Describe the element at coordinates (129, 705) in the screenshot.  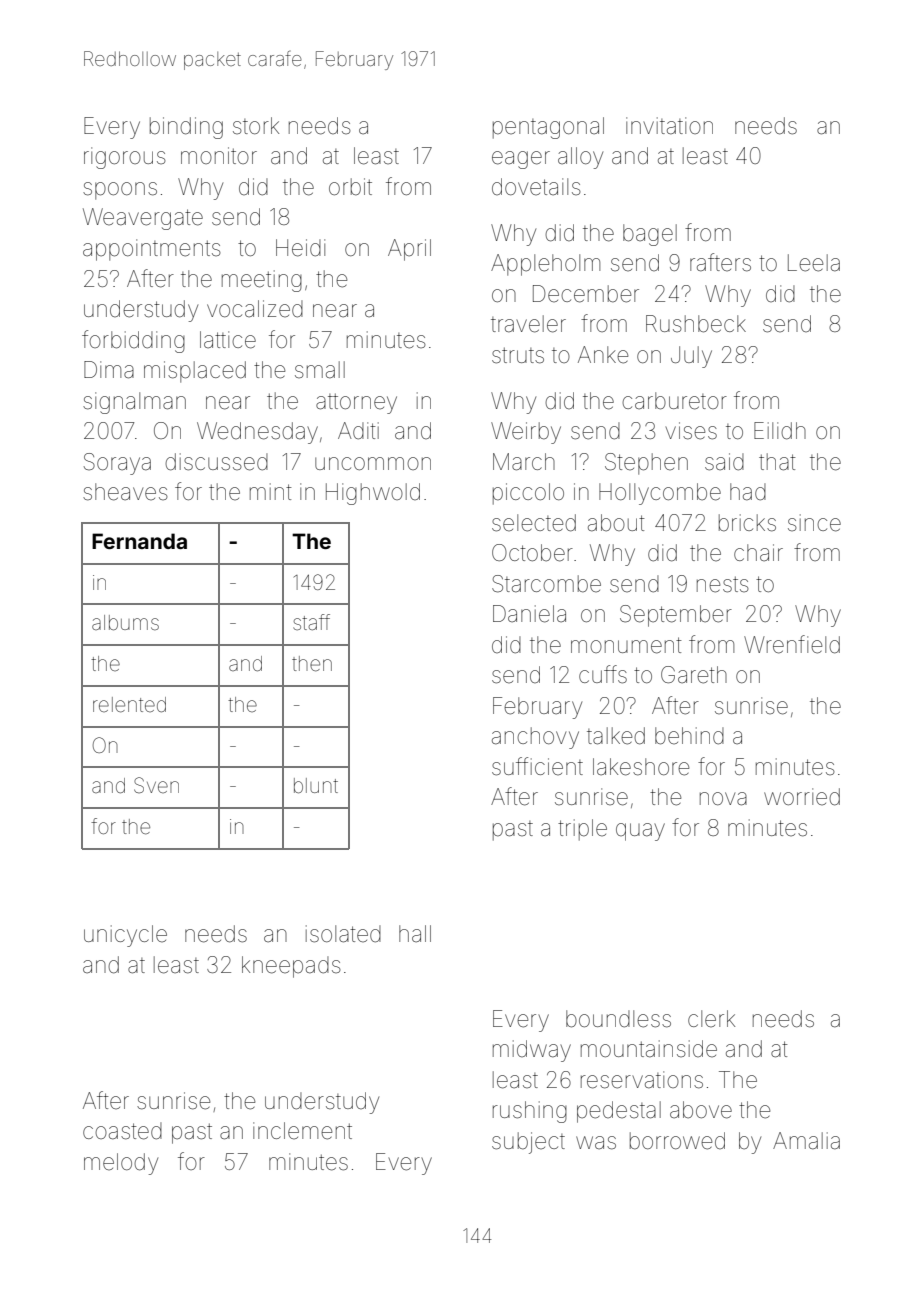
I see `relented` at that location.
